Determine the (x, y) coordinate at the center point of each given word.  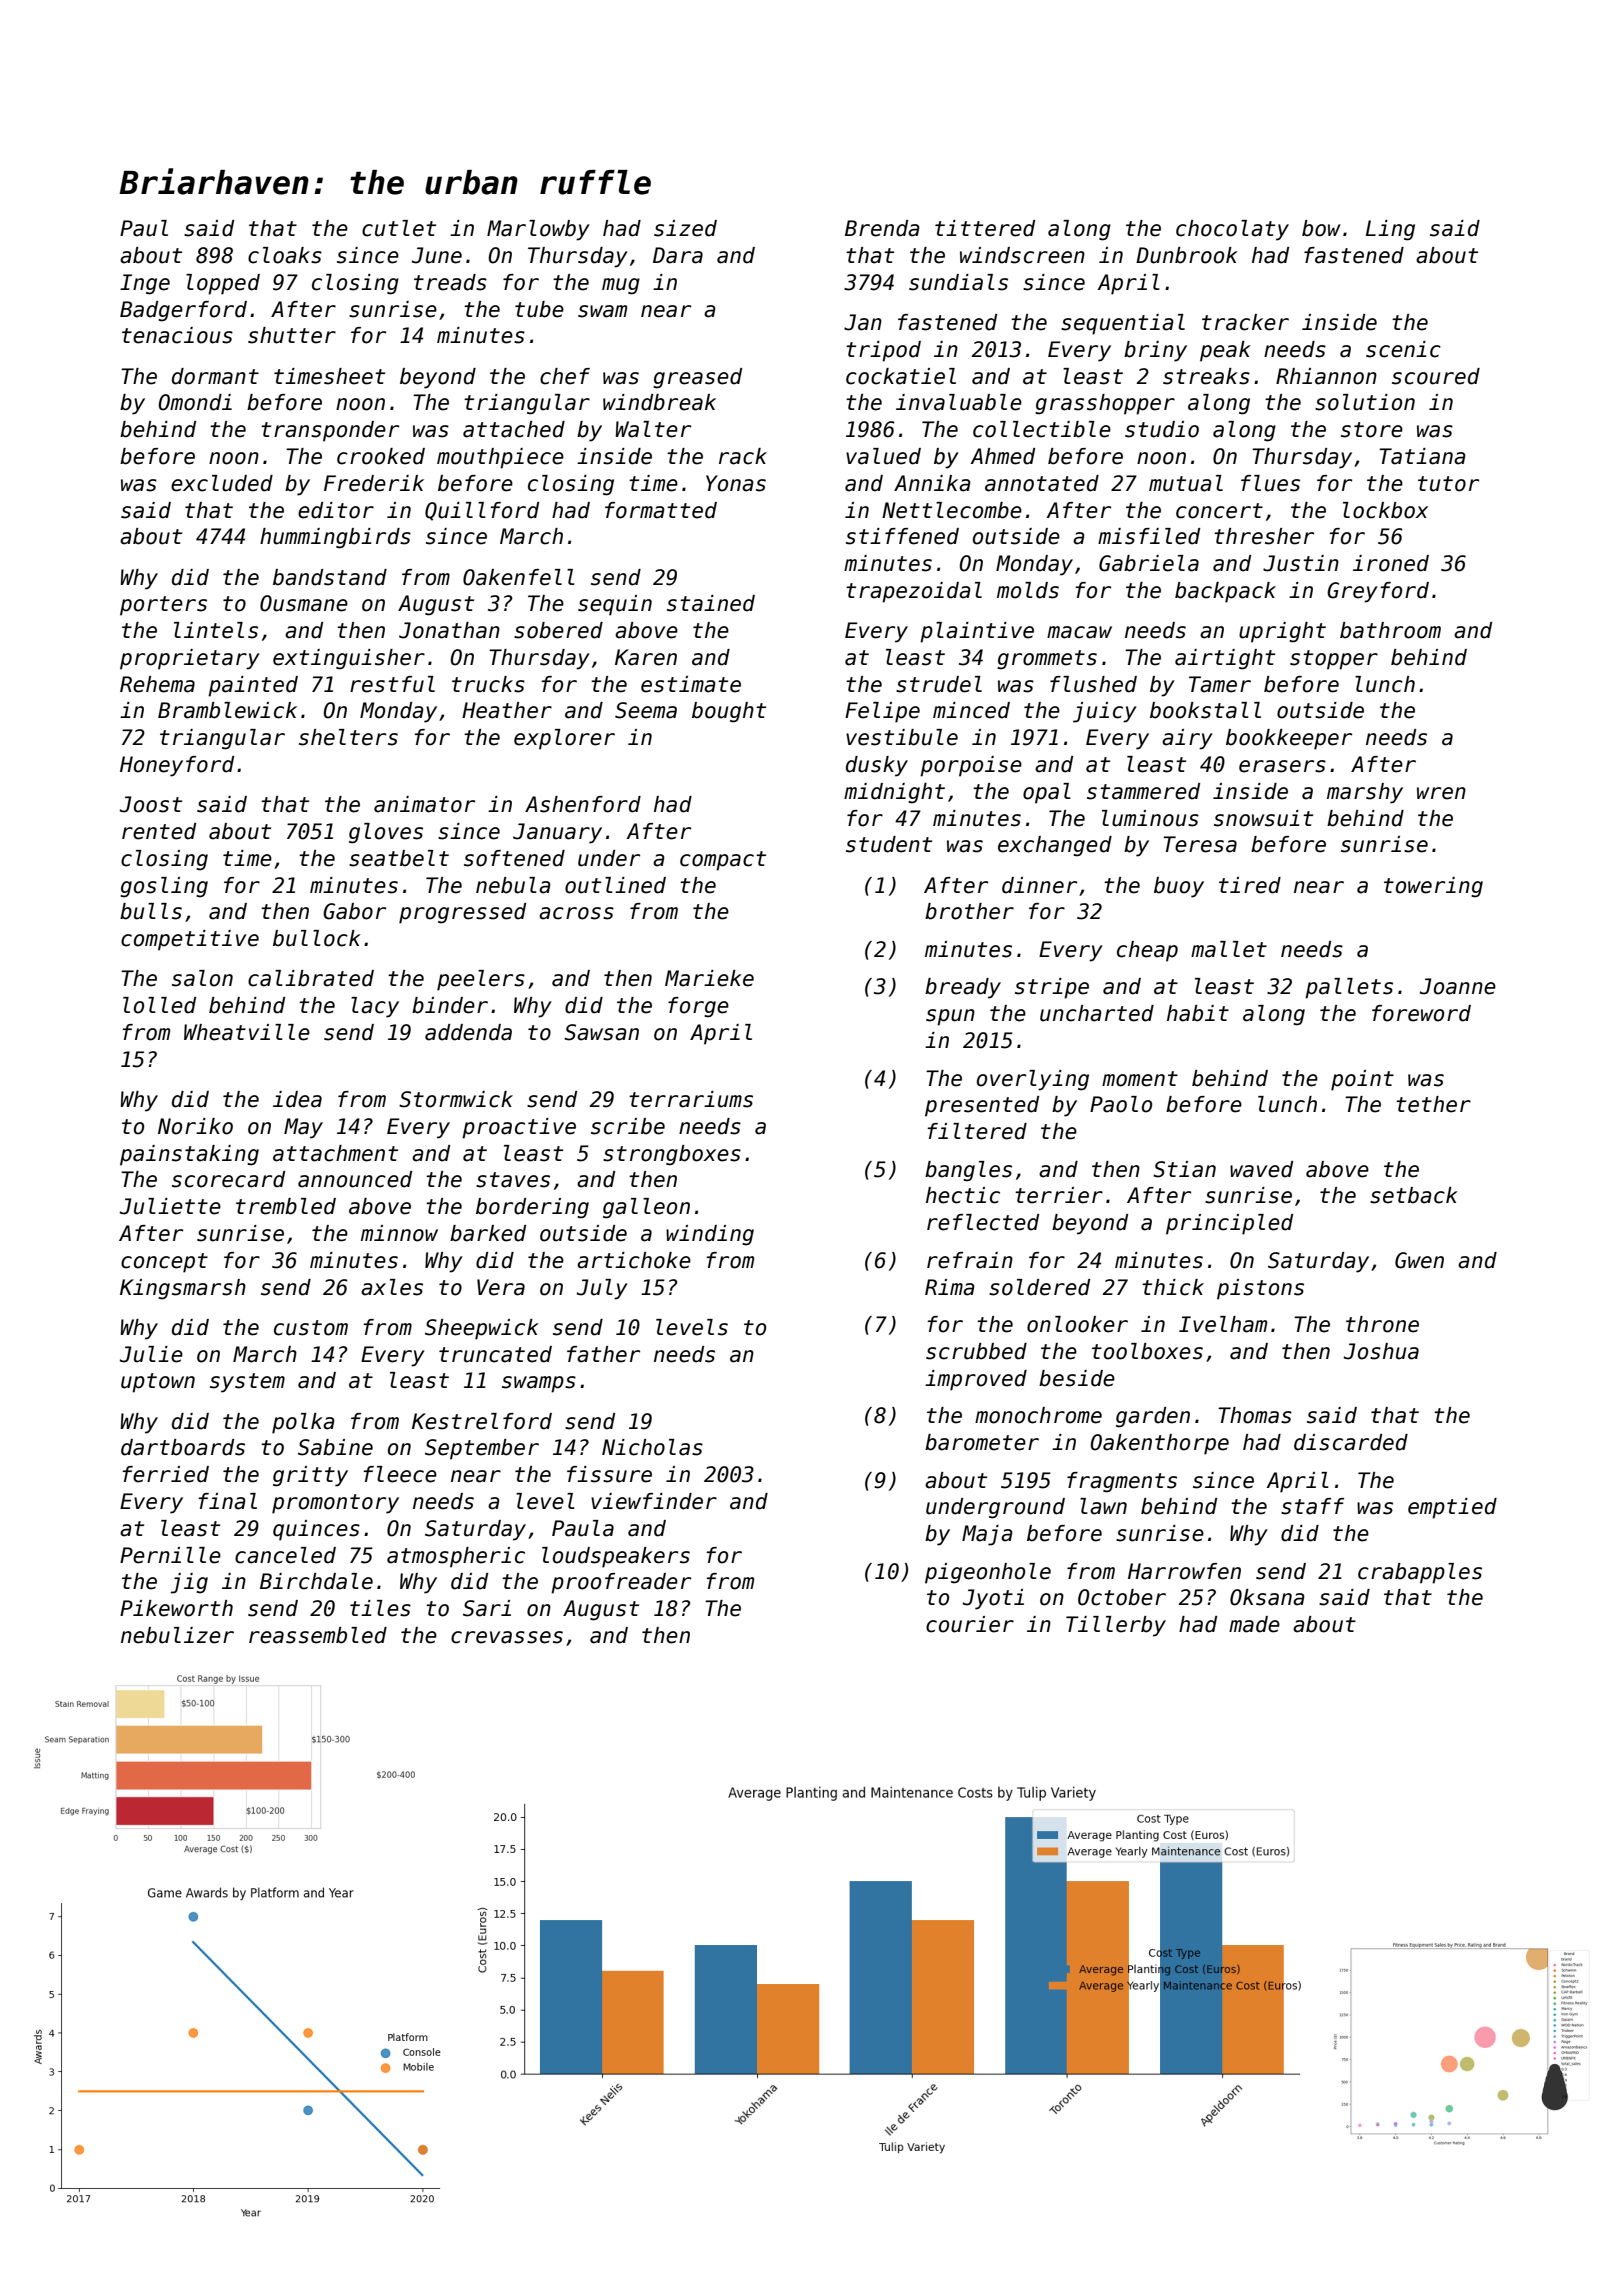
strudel (939, 684)
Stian (1184, 1169)
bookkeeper (1289, 739)
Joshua (1381, 1351)
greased (697, 378)
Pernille (170, 1555)
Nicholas (652, 1447)
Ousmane (304, 603)
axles (392, 1287)
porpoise (971, 766)
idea (297, 1099)
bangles (968, 1171)
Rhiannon (1326, 376)
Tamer (1220, 684)
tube (539, 309)
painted (253, 686)
